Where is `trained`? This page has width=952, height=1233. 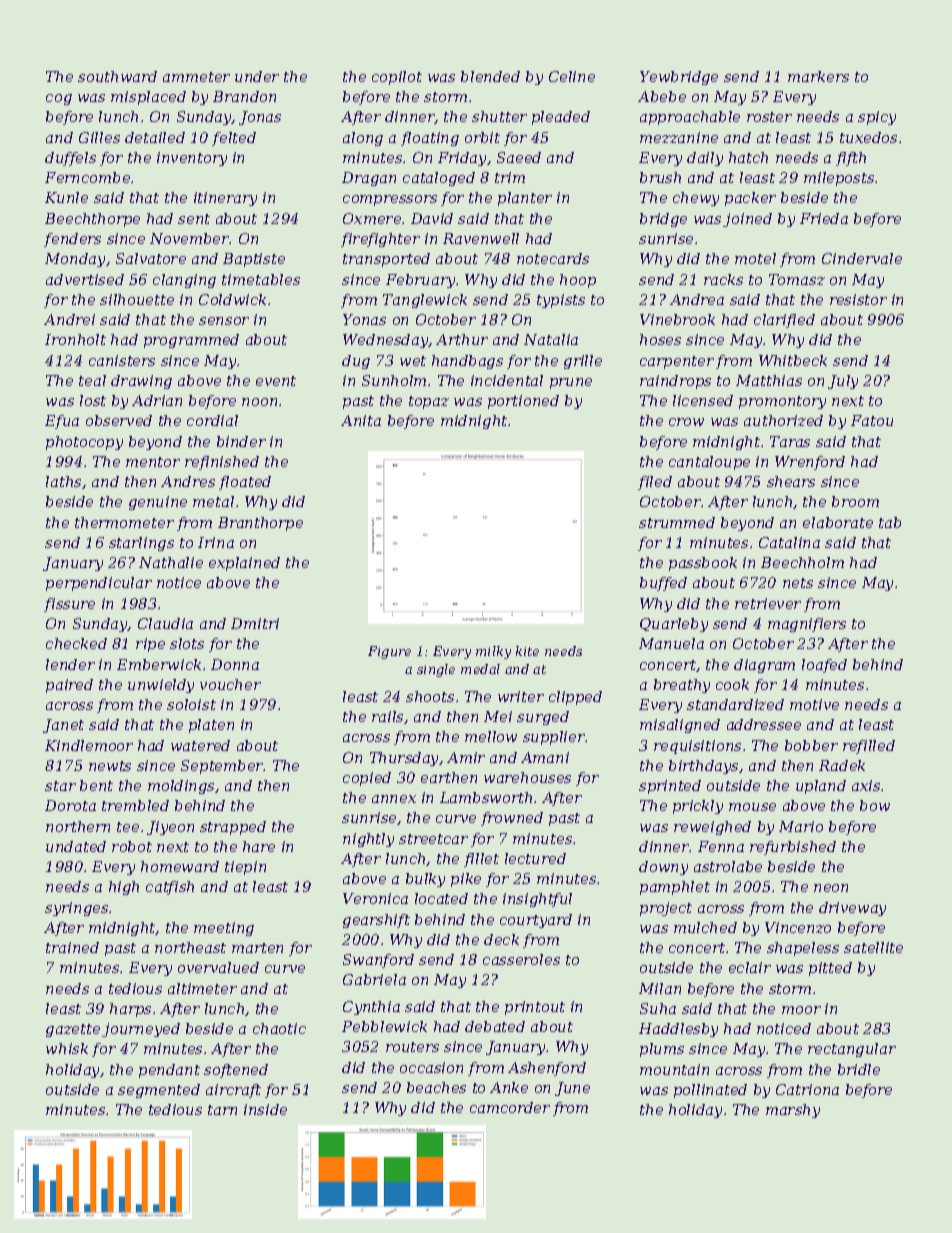 trained is located at coordinates (72, 947).
